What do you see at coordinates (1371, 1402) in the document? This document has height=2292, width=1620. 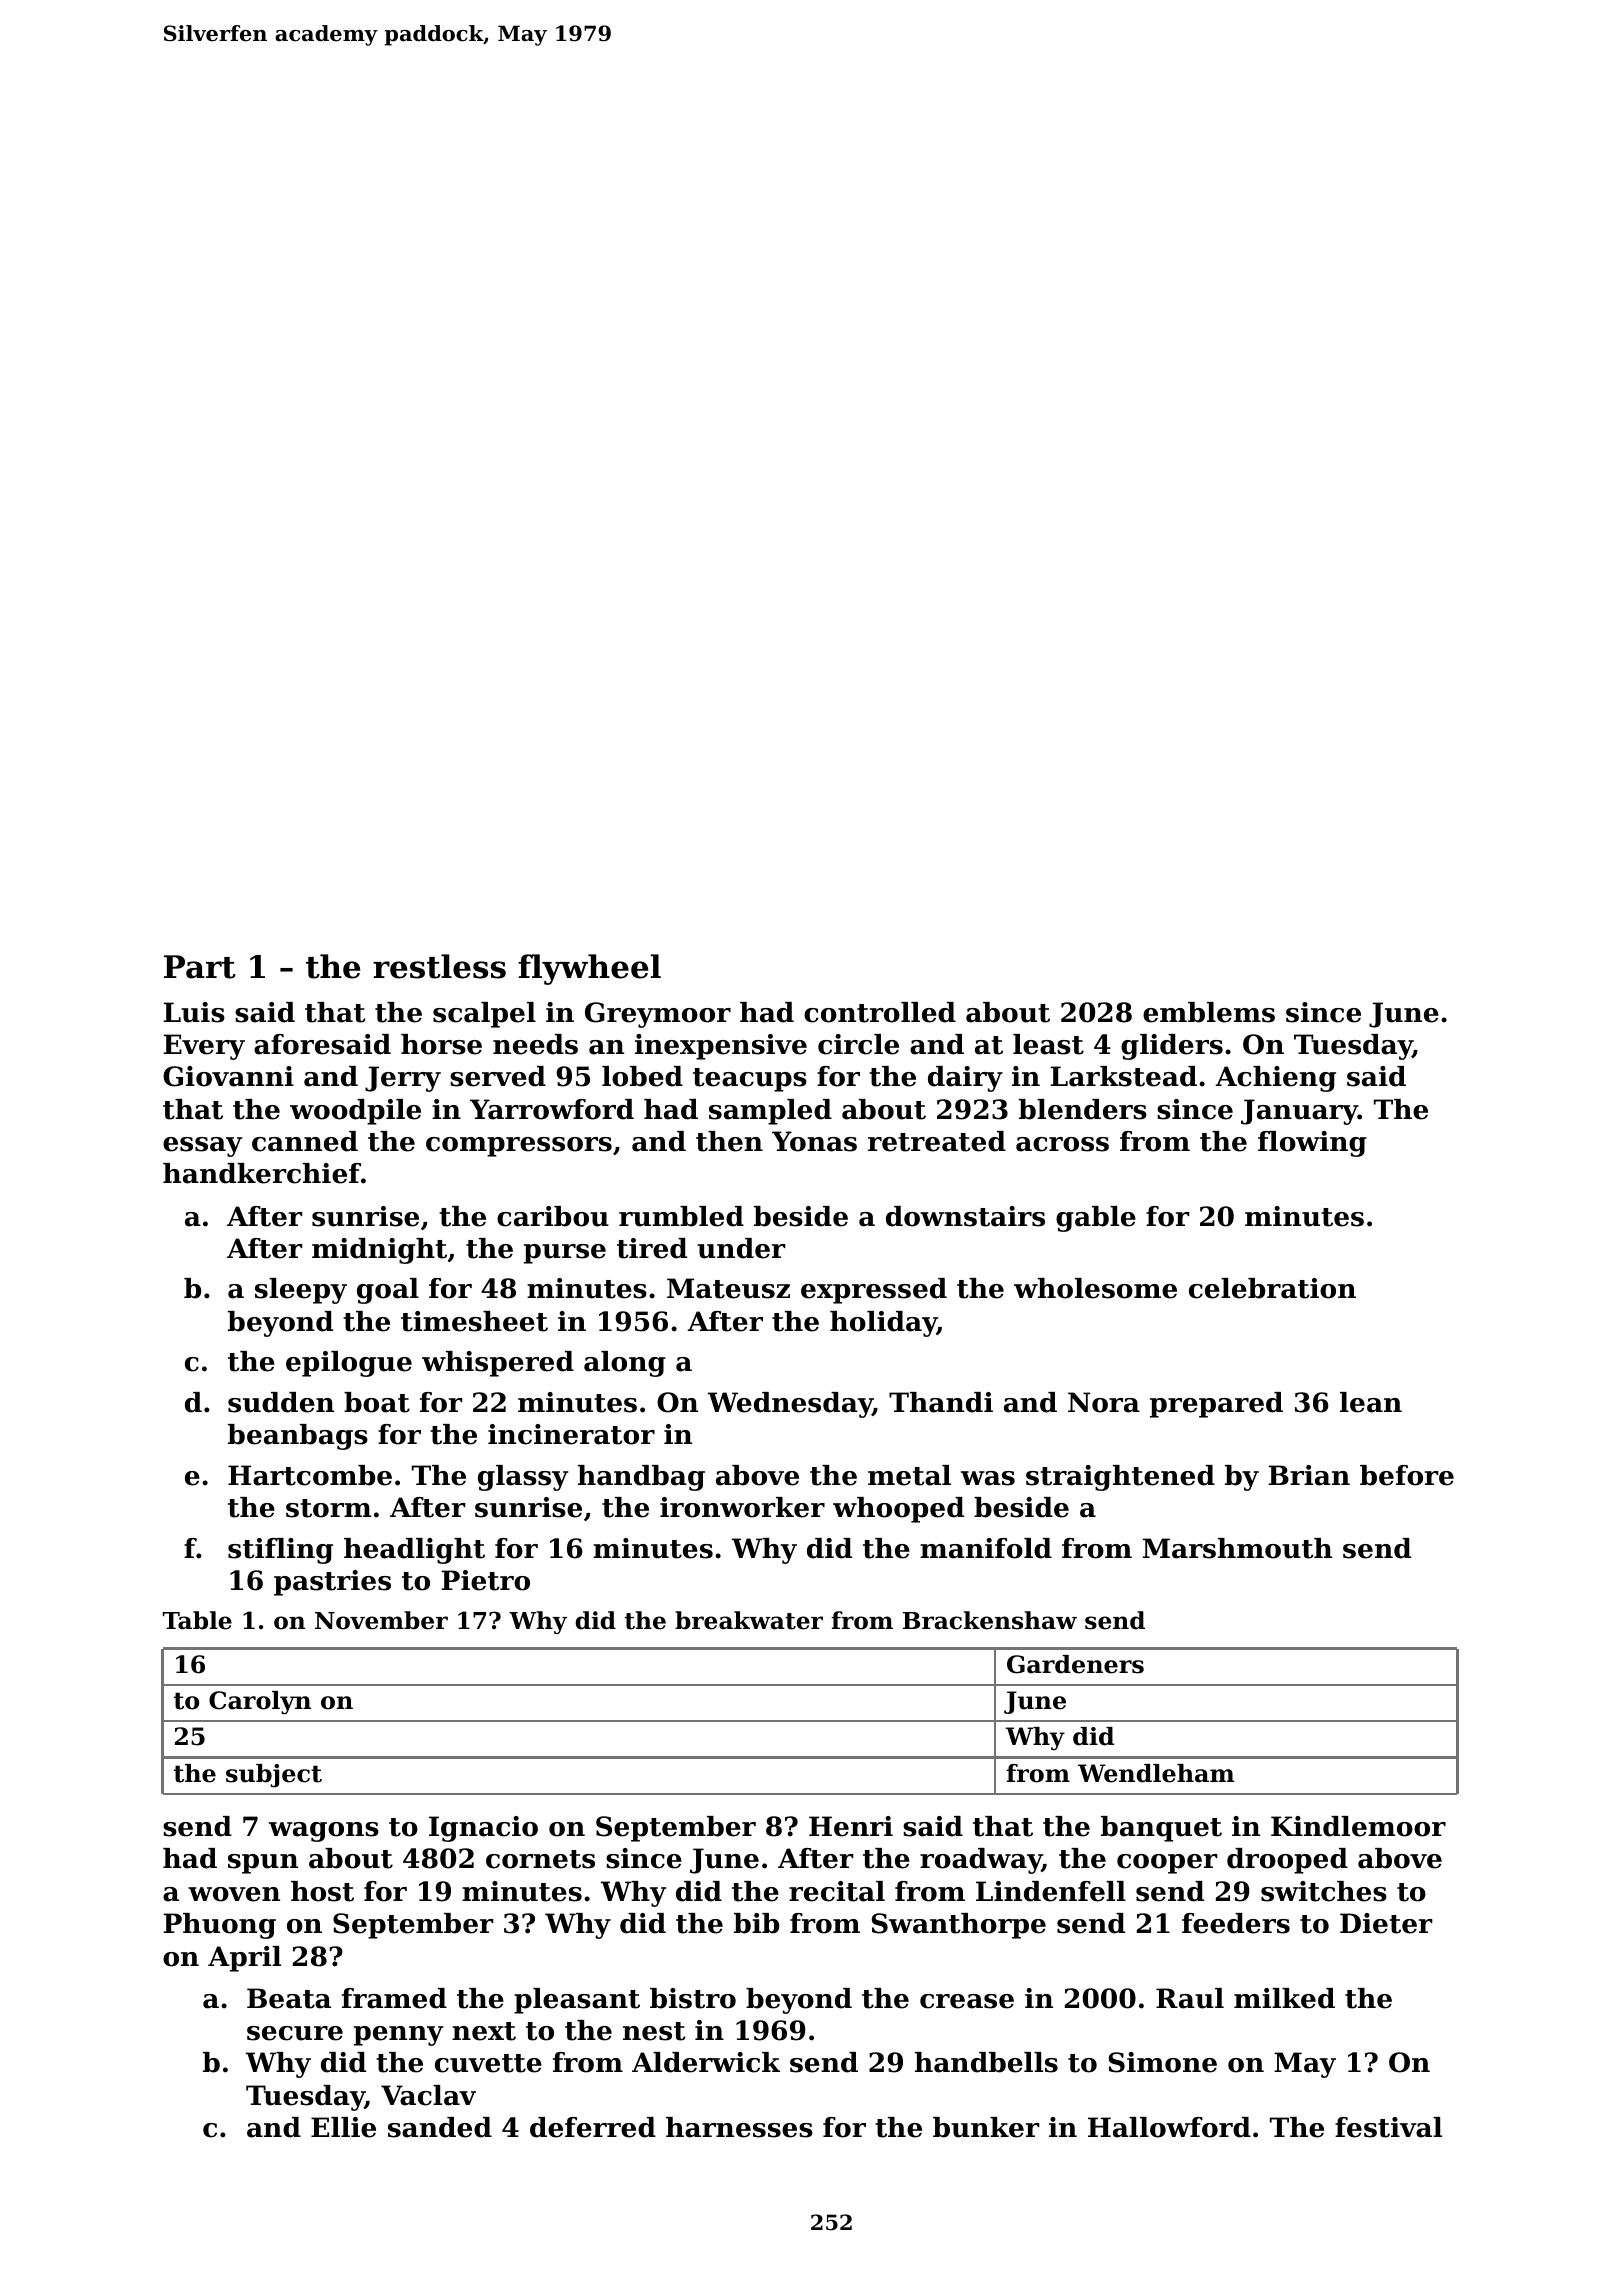 I see `lean` at bounding box center [1371, 1402].
